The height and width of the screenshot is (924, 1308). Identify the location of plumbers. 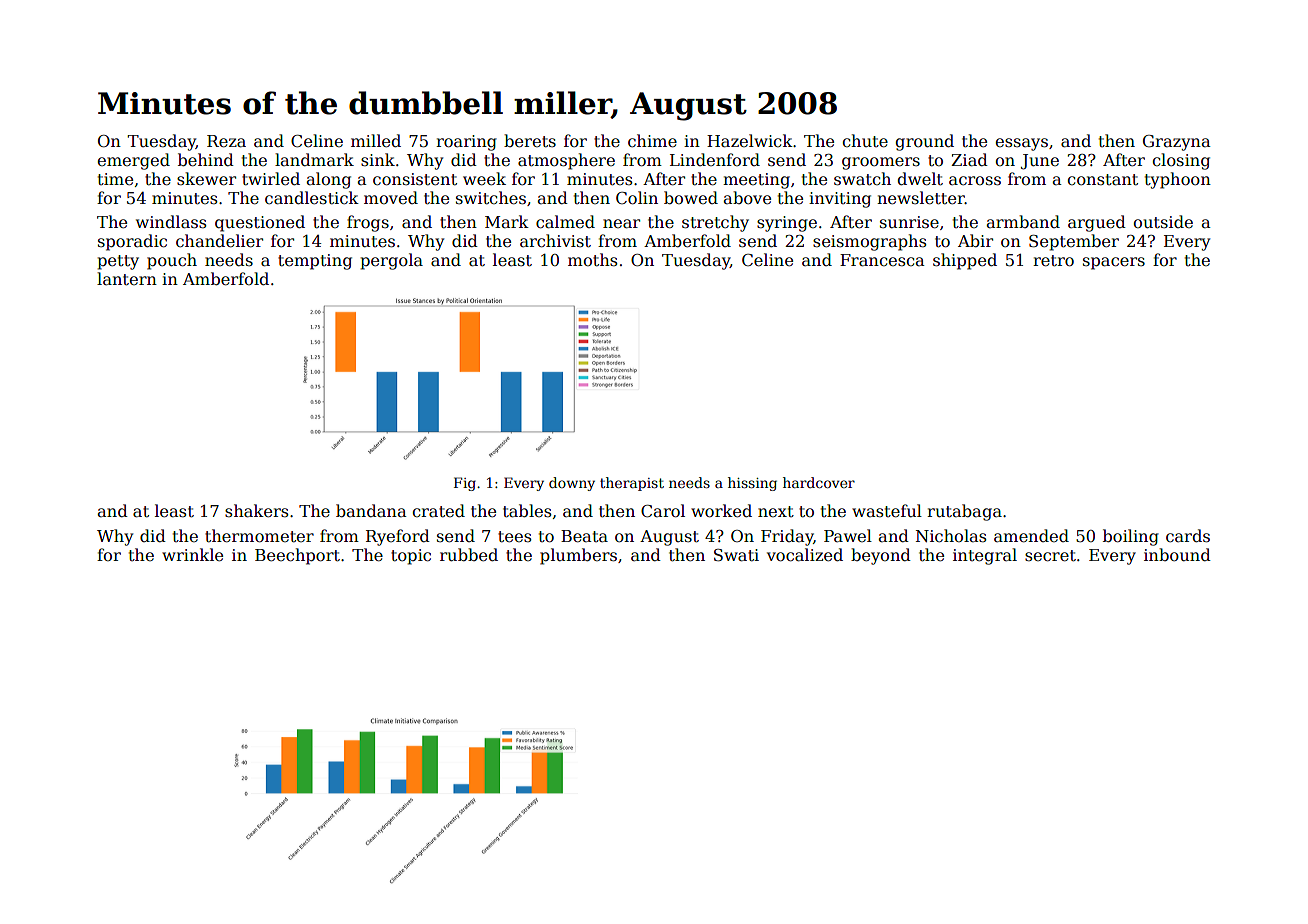
(578, 556).
